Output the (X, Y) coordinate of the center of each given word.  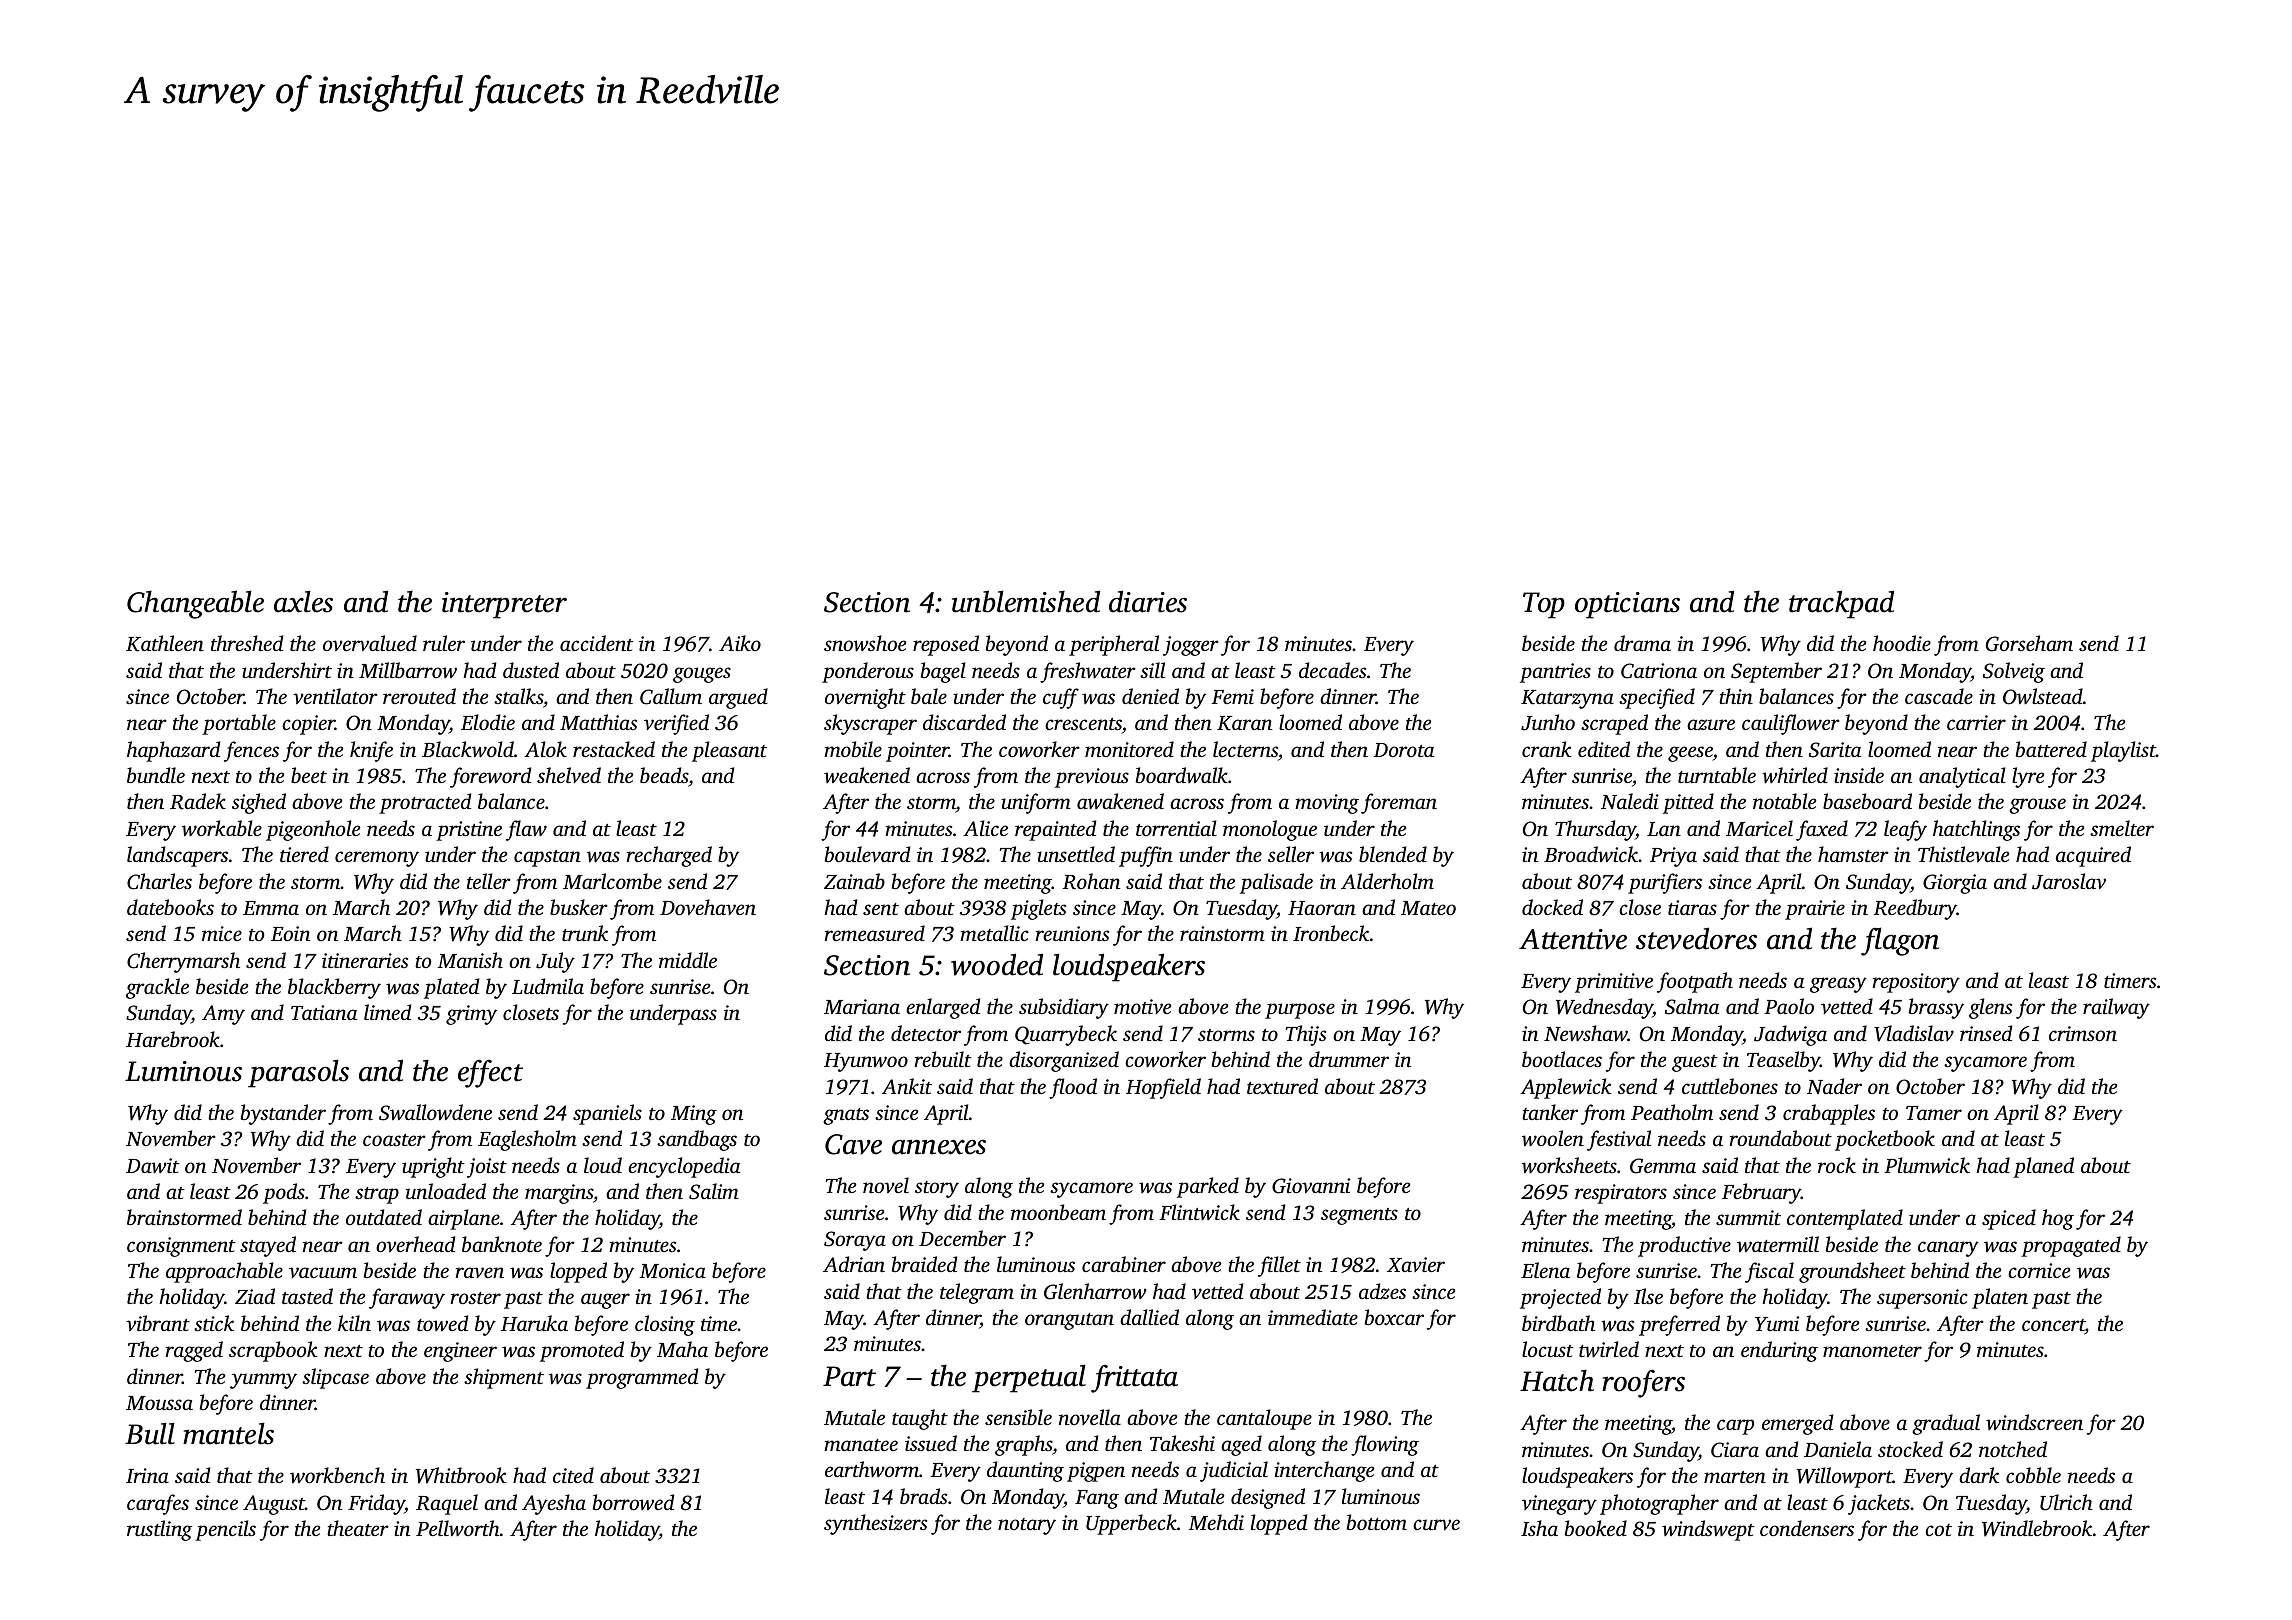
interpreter (504, 605)
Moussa (159, 1403)
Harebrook (173, 1039)
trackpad (1841, 604)
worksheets (1569, 1165)
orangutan (1069, 1321)
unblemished (1026, 601)
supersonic (1922, 1299)
